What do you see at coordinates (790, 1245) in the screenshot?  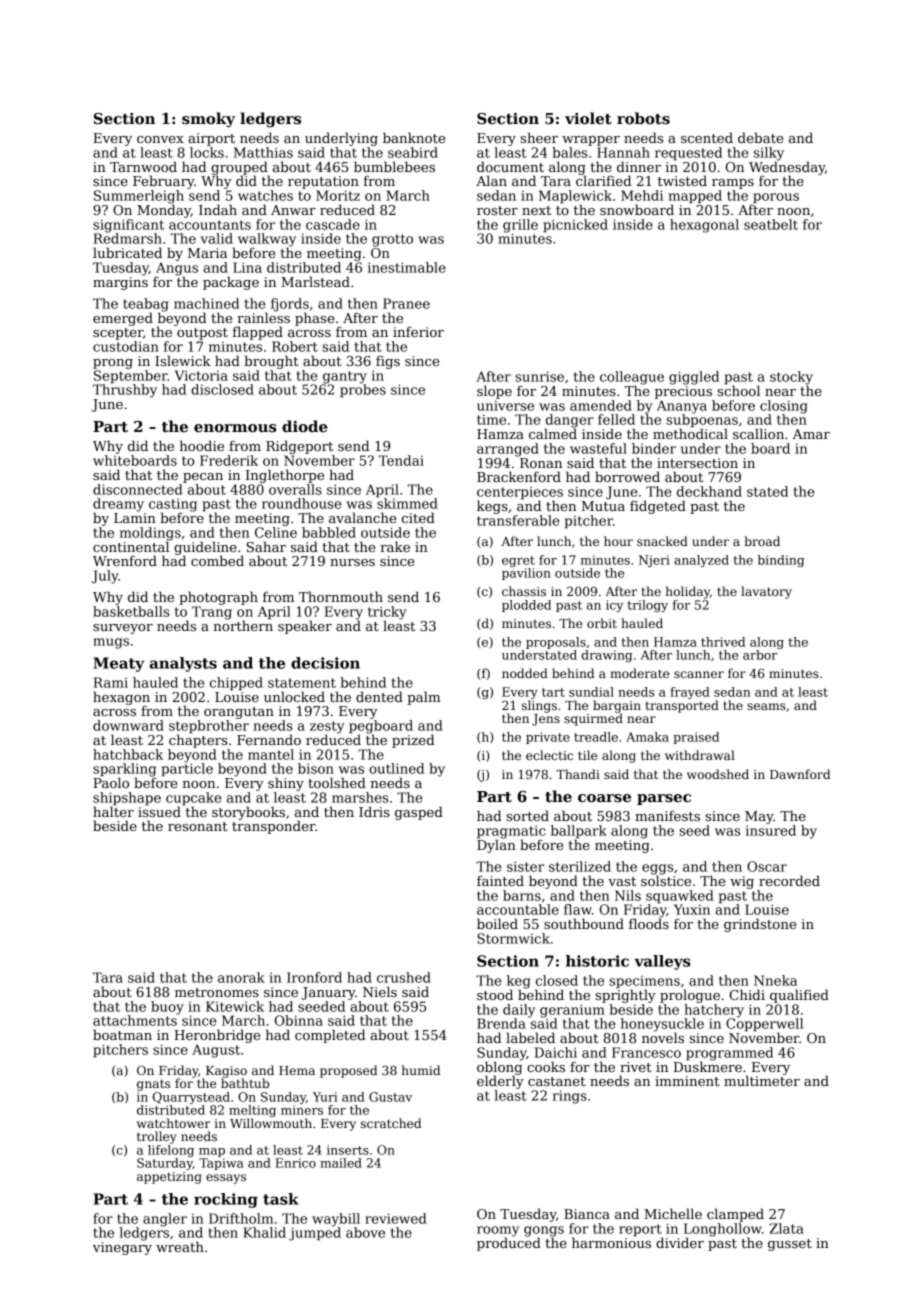 I see `gusset` at bounding box center [790, 1245].
